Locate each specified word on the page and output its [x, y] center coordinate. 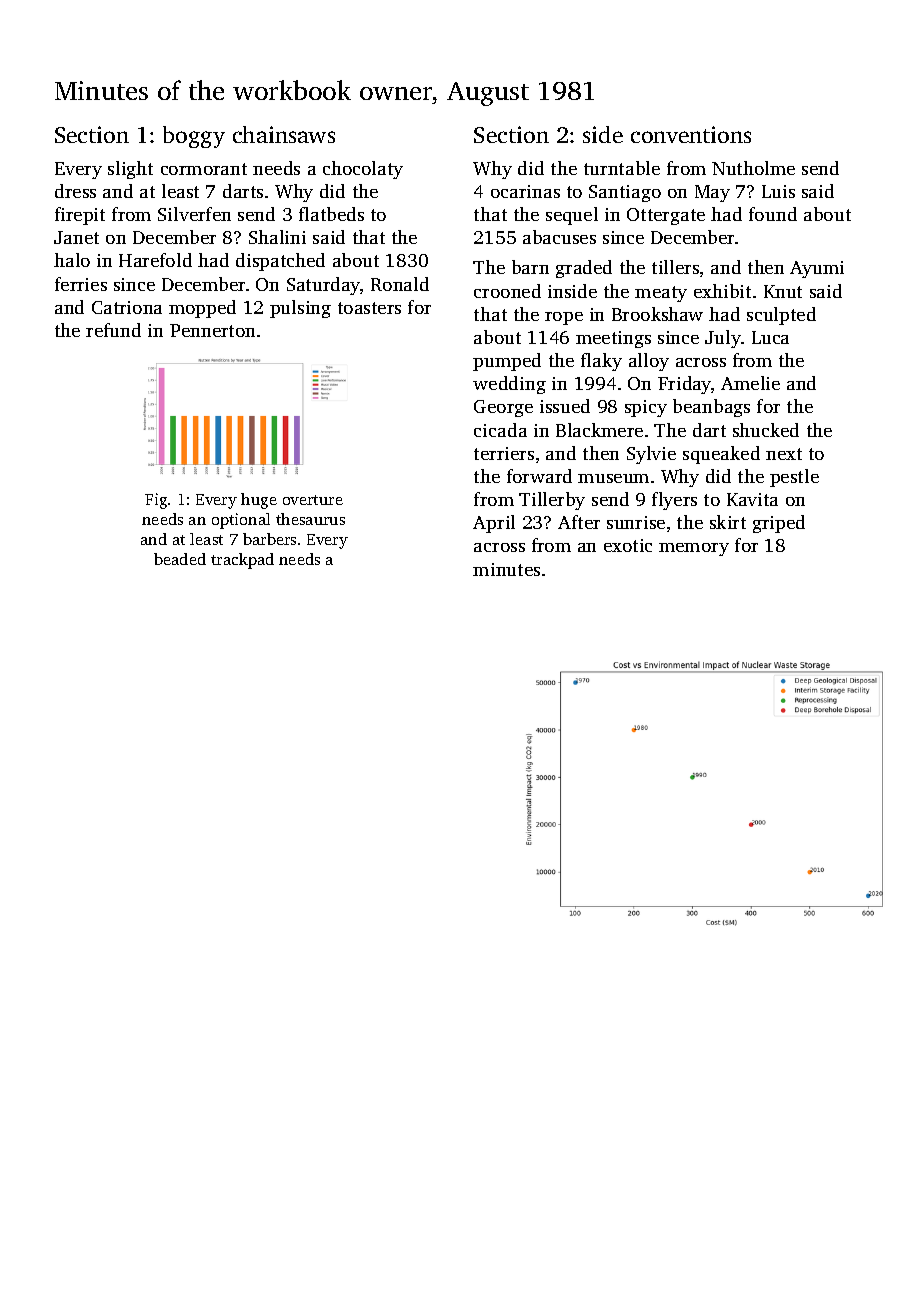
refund [113, 330]
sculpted [781, 316]
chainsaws [284, 134]
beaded [180, 559]
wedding [509, 385]
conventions [691, 134]
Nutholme [753, 168]
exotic [628, 545]
